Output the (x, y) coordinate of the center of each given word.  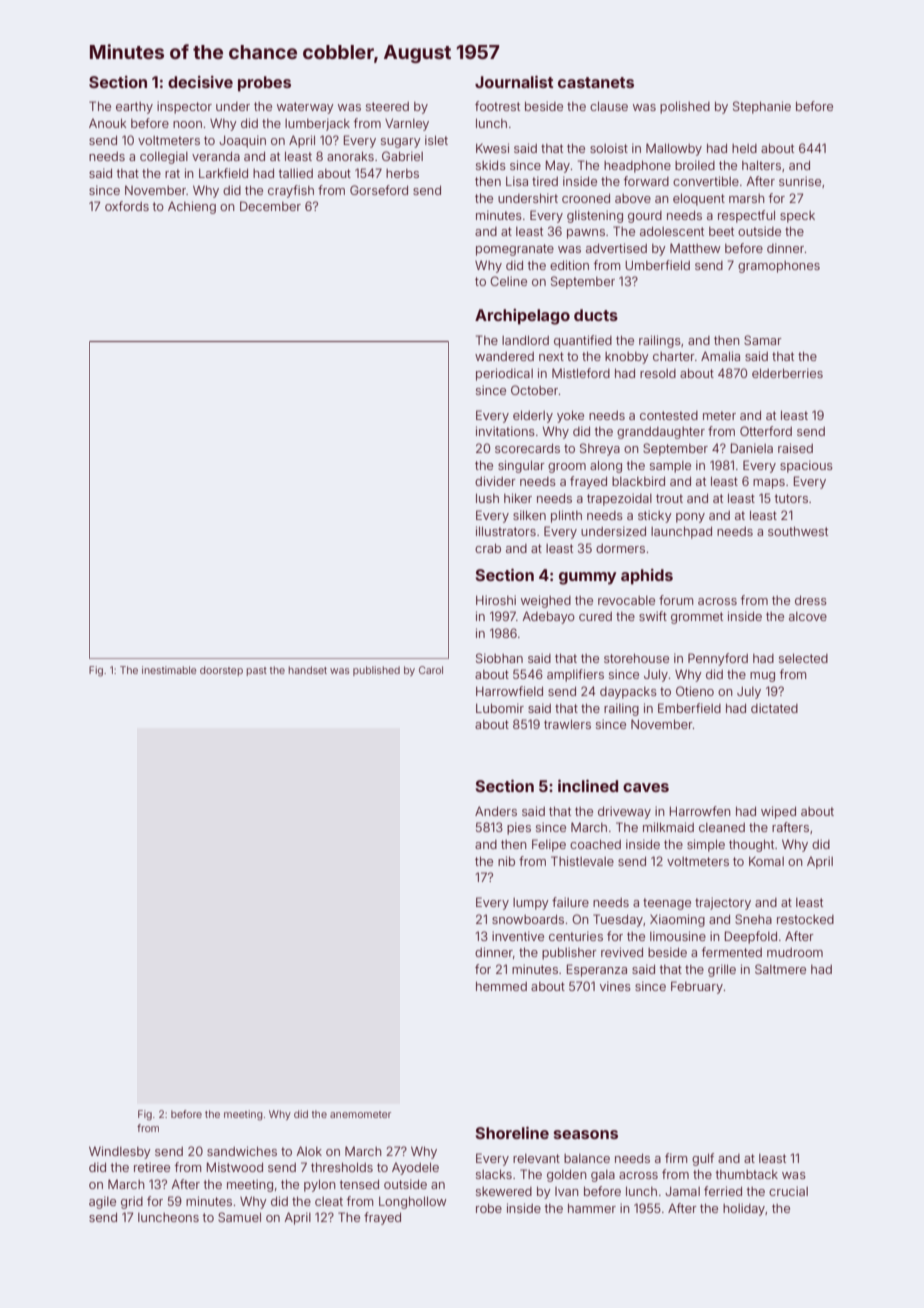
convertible (706, 181)
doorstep (221, 671)
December (270, 206)
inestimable (169, 670)
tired (545, 181)
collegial (164, 157)
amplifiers (575, 675)
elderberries (787, 373)
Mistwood (235, 1167)
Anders (496, 811)
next (551, 356)
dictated (774, 708)
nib (506, 861)
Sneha (753, 919)
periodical (504, 374)
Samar (763, 340)
